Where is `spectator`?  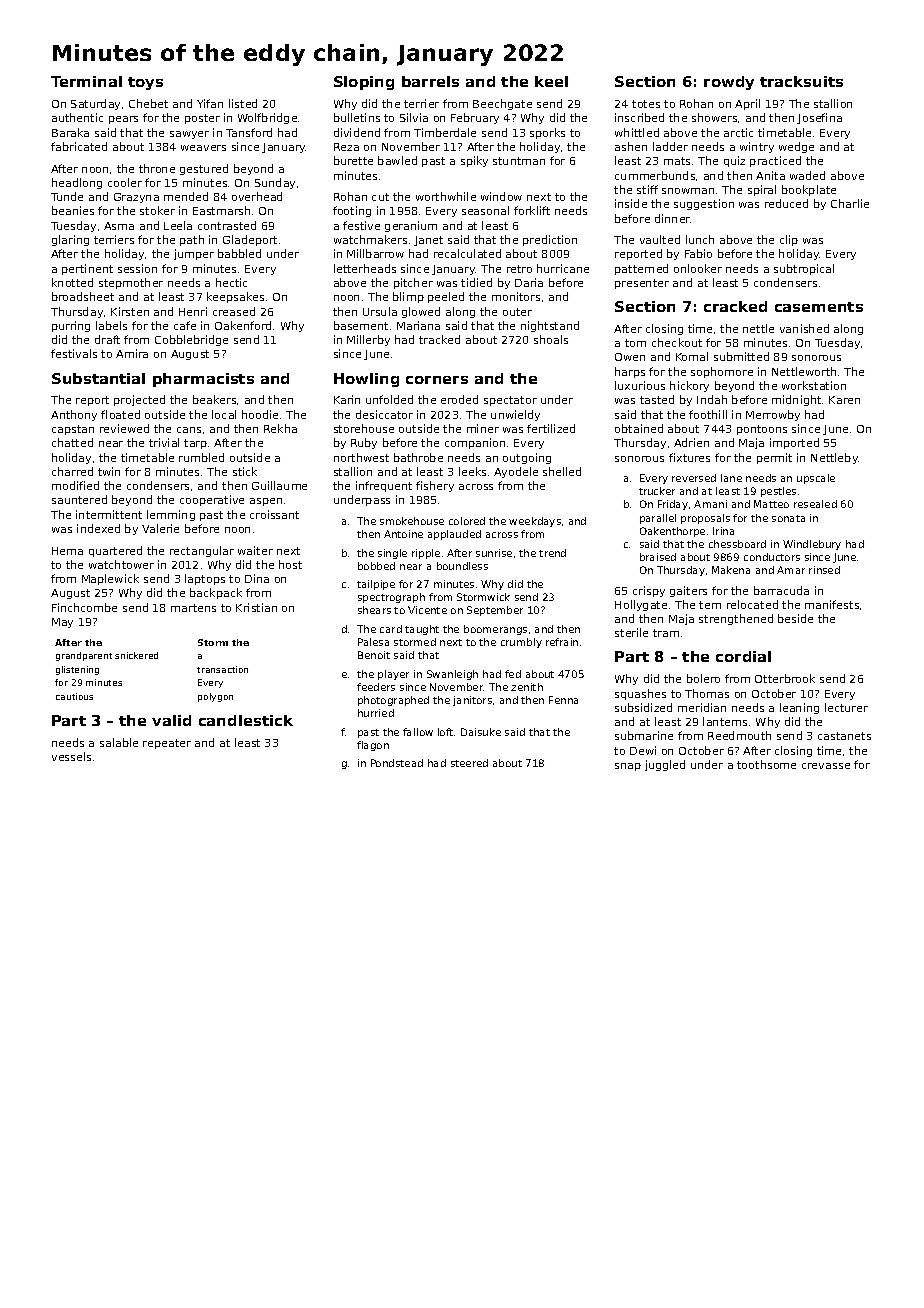 spectator is located at coordinates (510, 401).
